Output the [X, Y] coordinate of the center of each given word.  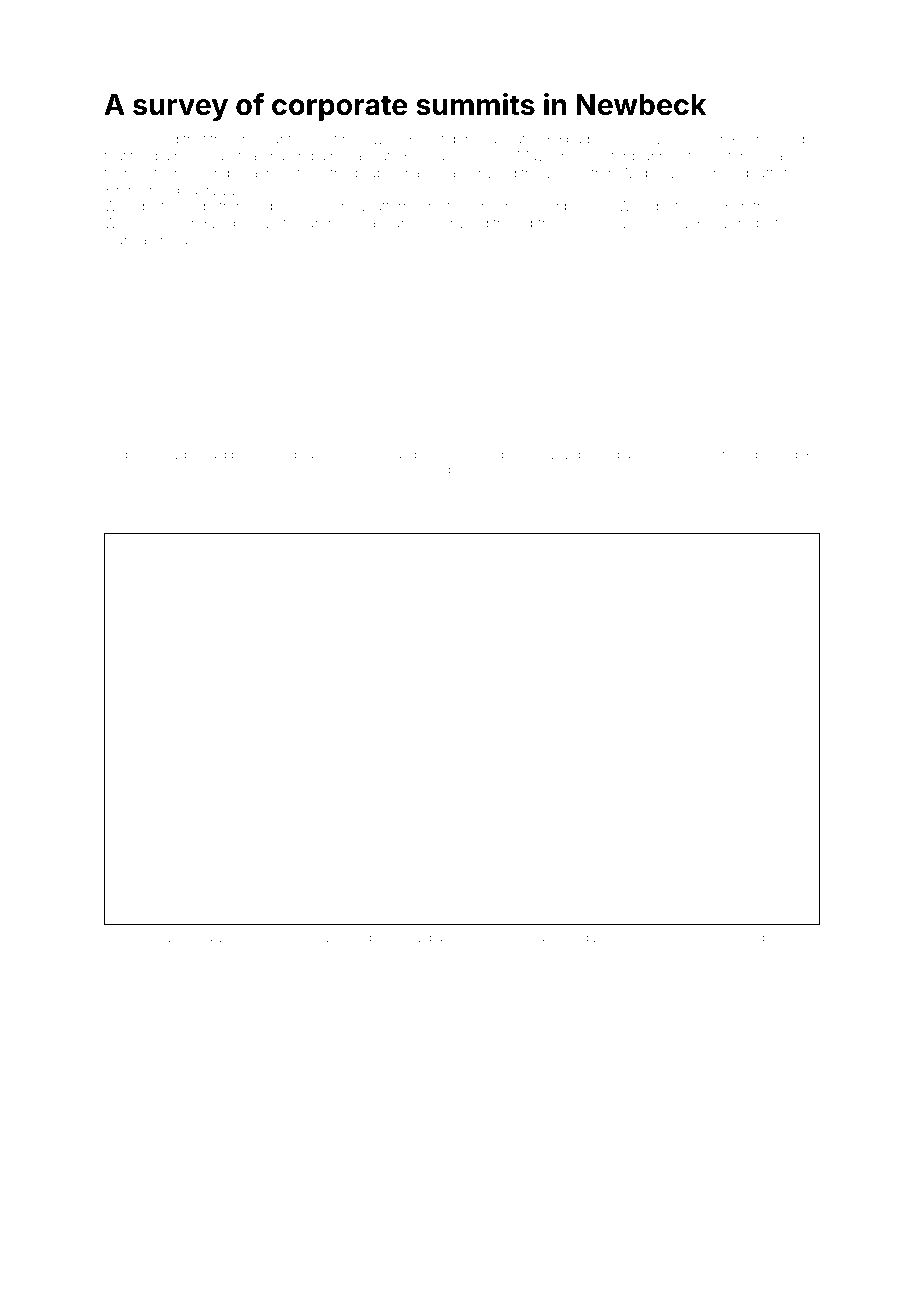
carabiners [506, 454]
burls [462, 469]
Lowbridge [735, 456]
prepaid [205, 455]
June [188, 240]
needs [285, 454]
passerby [643, 456]
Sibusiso [688, 937]
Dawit [213, 937]
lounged [220, 174]
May [531, 157]
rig [525, 225]
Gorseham [526, 937]
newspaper [429, 939]
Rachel [753, 138]
